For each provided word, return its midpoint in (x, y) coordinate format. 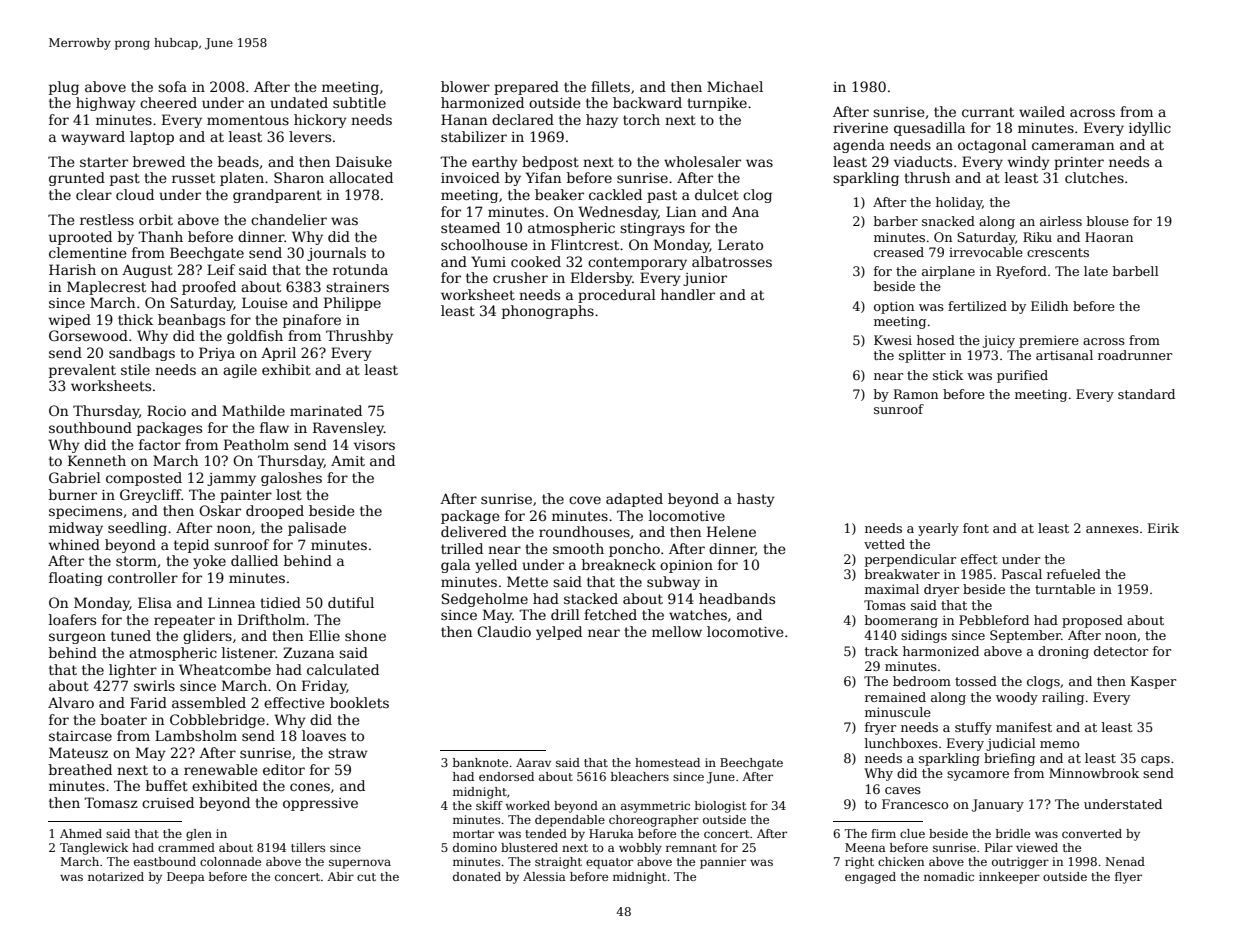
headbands (737, 598)
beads (238, 161)
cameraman (1073, 146)
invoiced (470, 177)
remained (895, 697)
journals (336, 254)
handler (688, 294)
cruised (168, 802)
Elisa (155, 602)
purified (1022, 376)
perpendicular (910, 560)
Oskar (220, 510)
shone (365, 635)
